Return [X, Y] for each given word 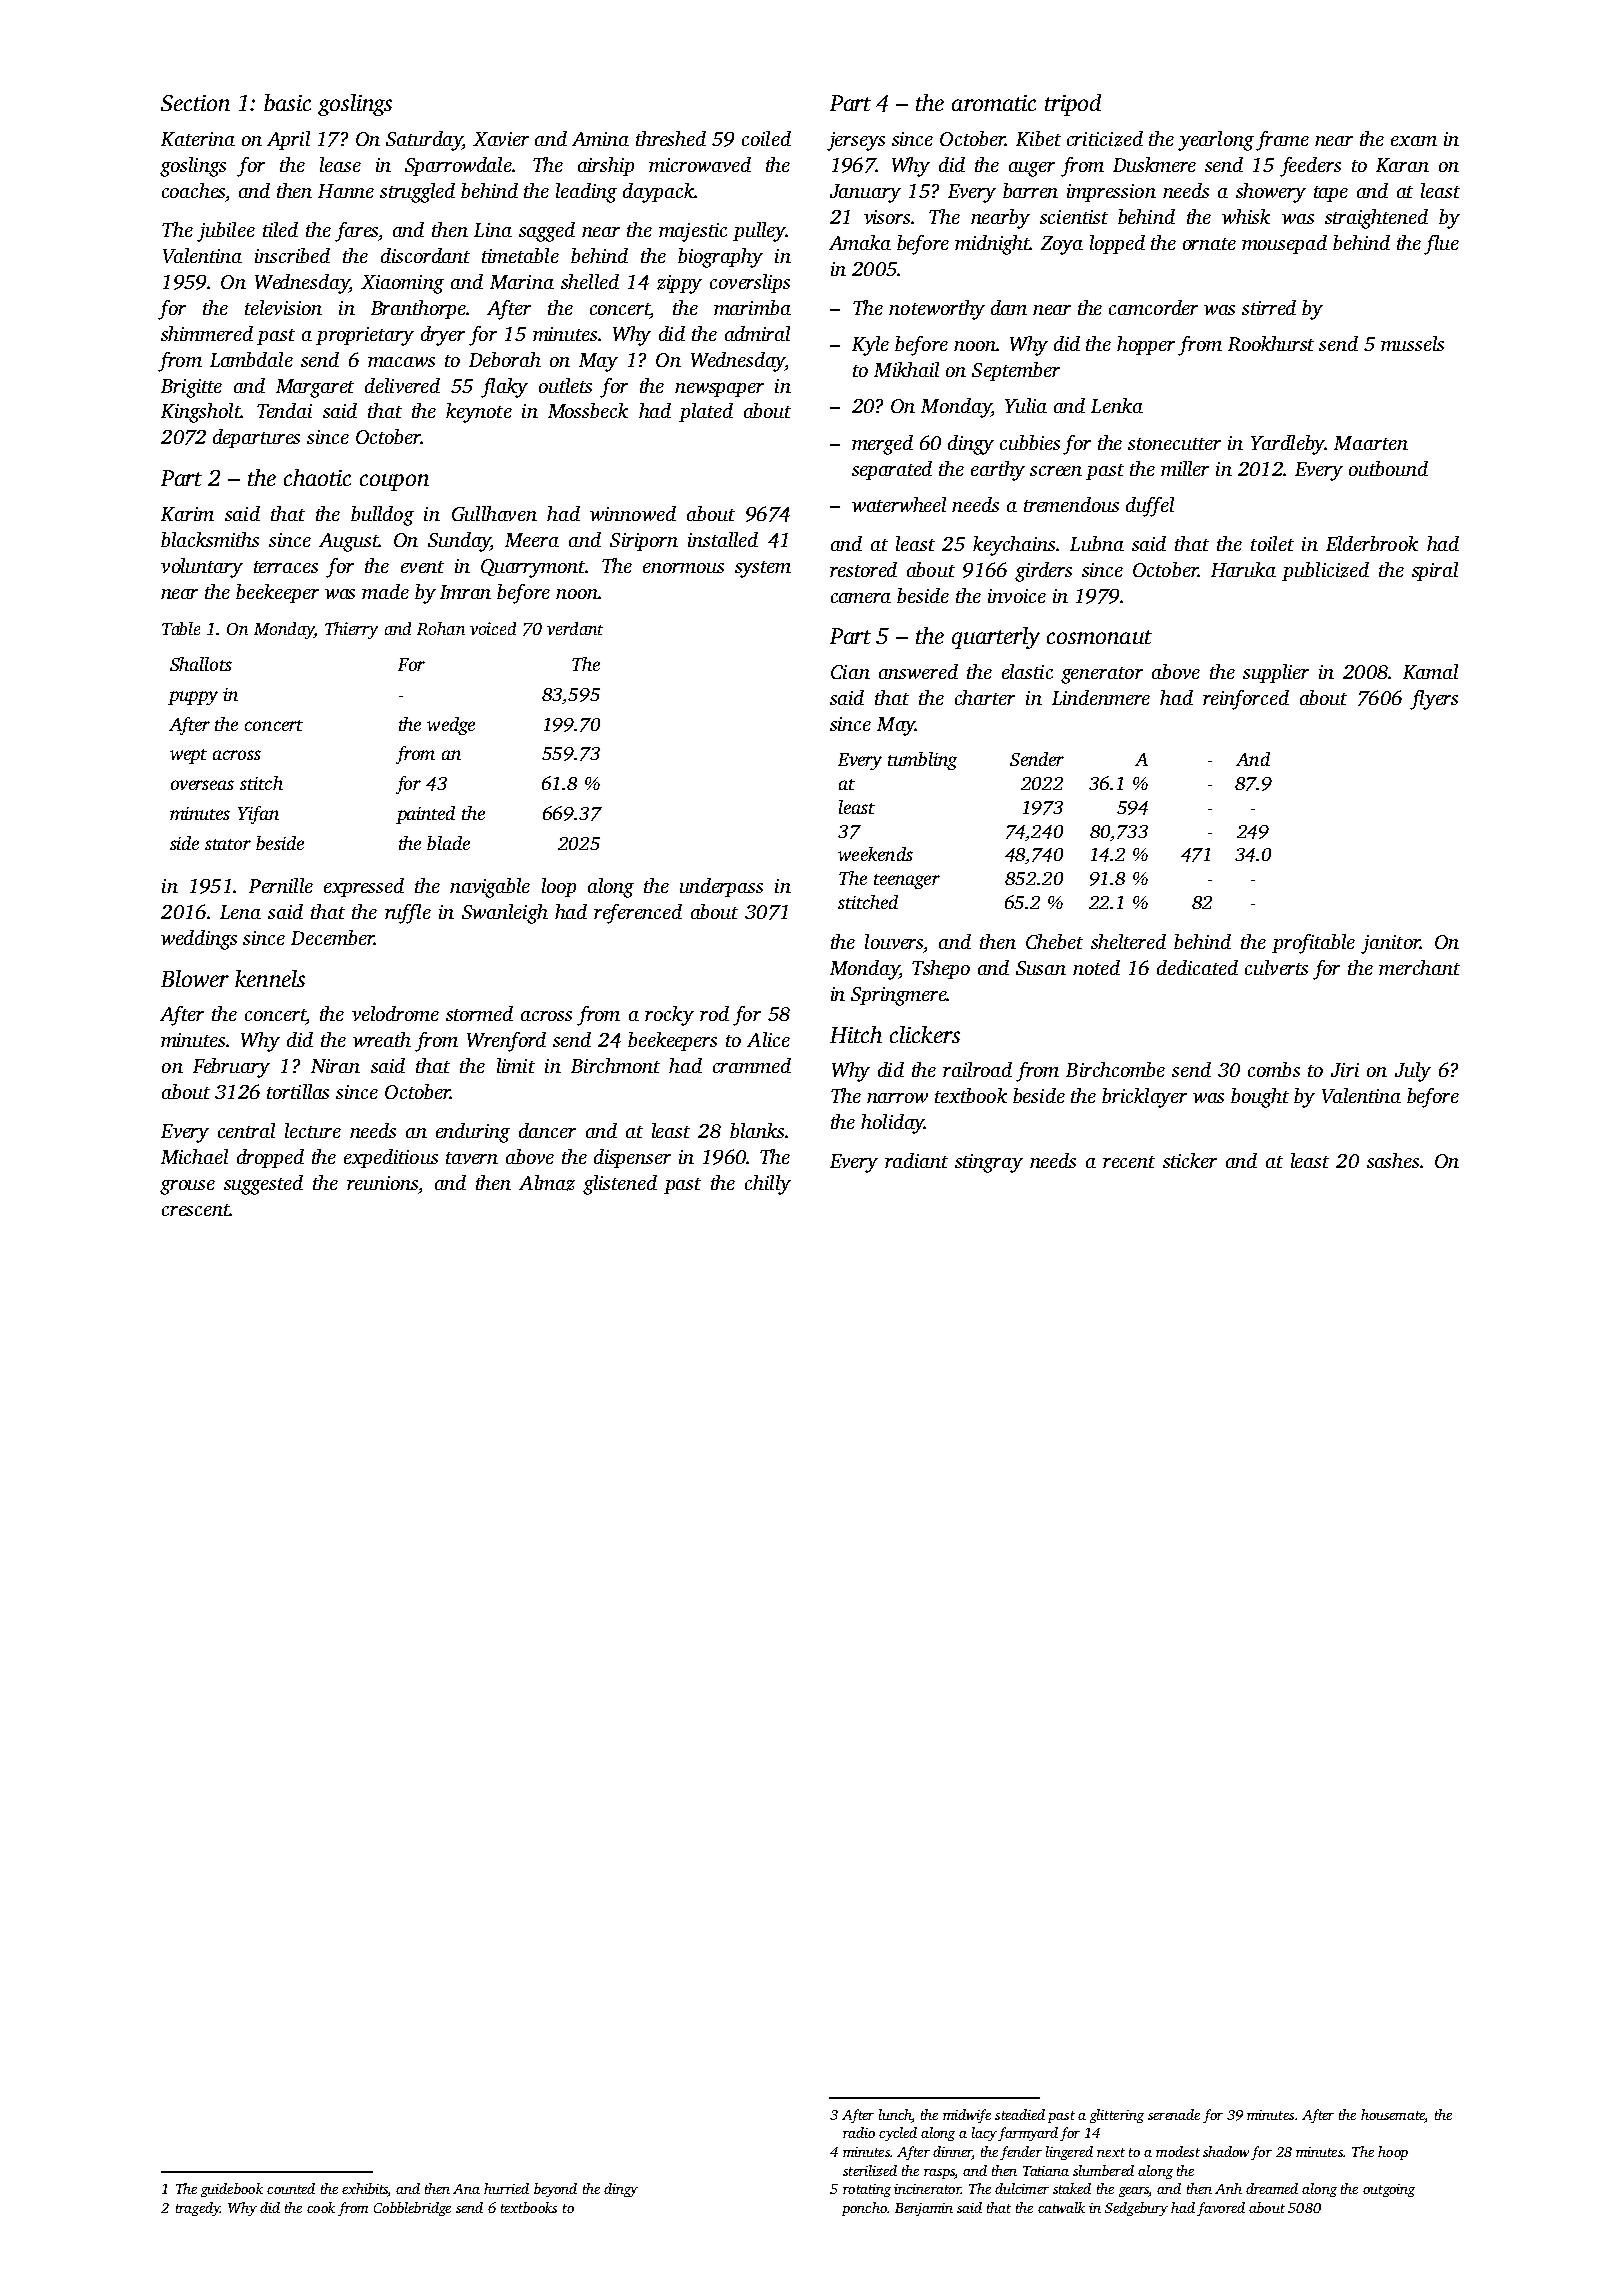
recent [1129, 1162]
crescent [195, 1210]
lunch [895, 2114]
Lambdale [251, 359]
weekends [875, 854]
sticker [1190, 1160]
